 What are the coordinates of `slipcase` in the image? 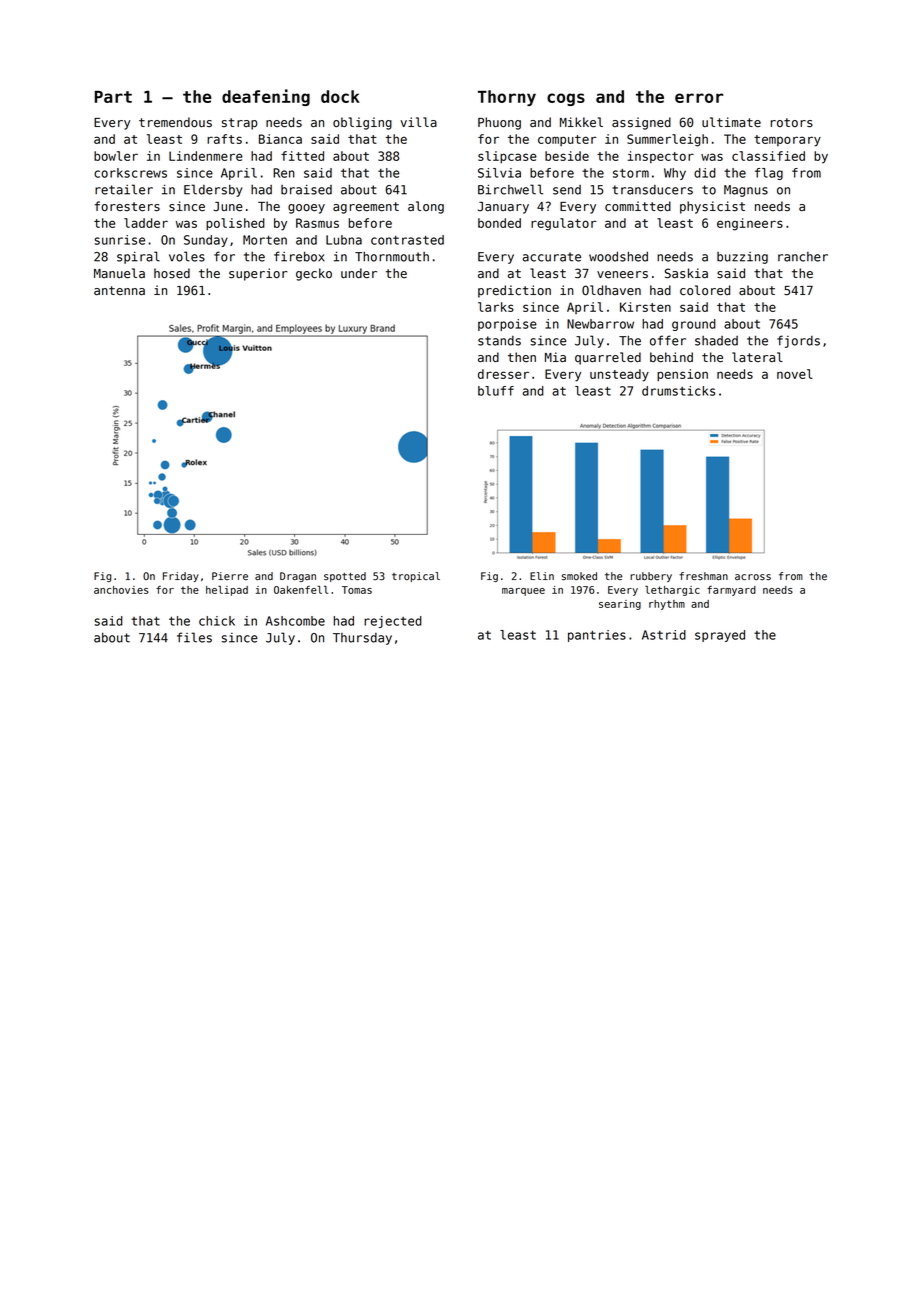 It's located at (507, 157).
